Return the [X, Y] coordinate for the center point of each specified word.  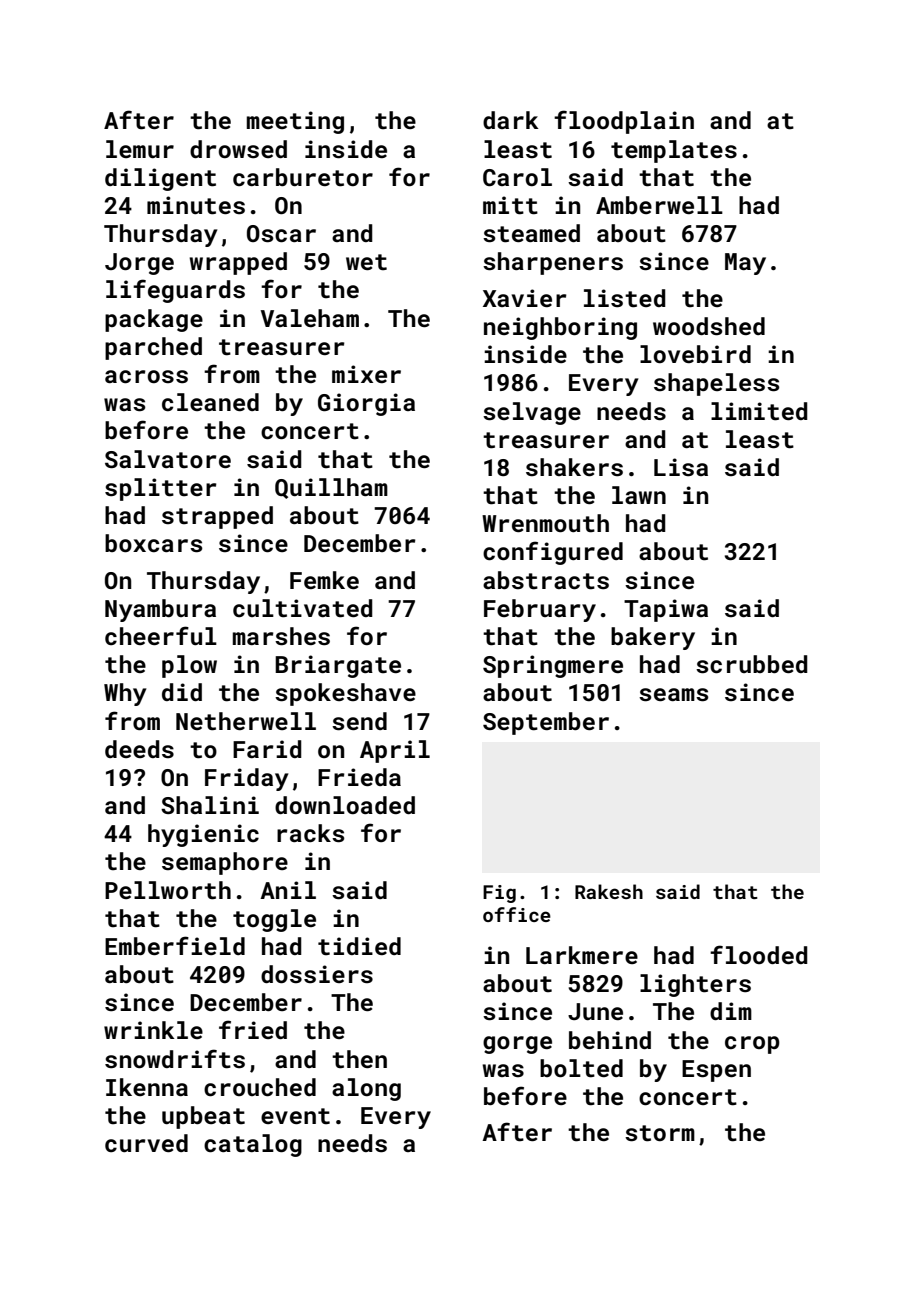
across [146, 377]
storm [660, 1133]
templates [674, 151]
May [745, 264]
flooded [759, 954]
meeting [295, 122]
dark [511, 120]
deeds [139, 749]
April [395, 751]
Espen [716, 1071]
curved [146, 1143]
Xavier [525, 298]
